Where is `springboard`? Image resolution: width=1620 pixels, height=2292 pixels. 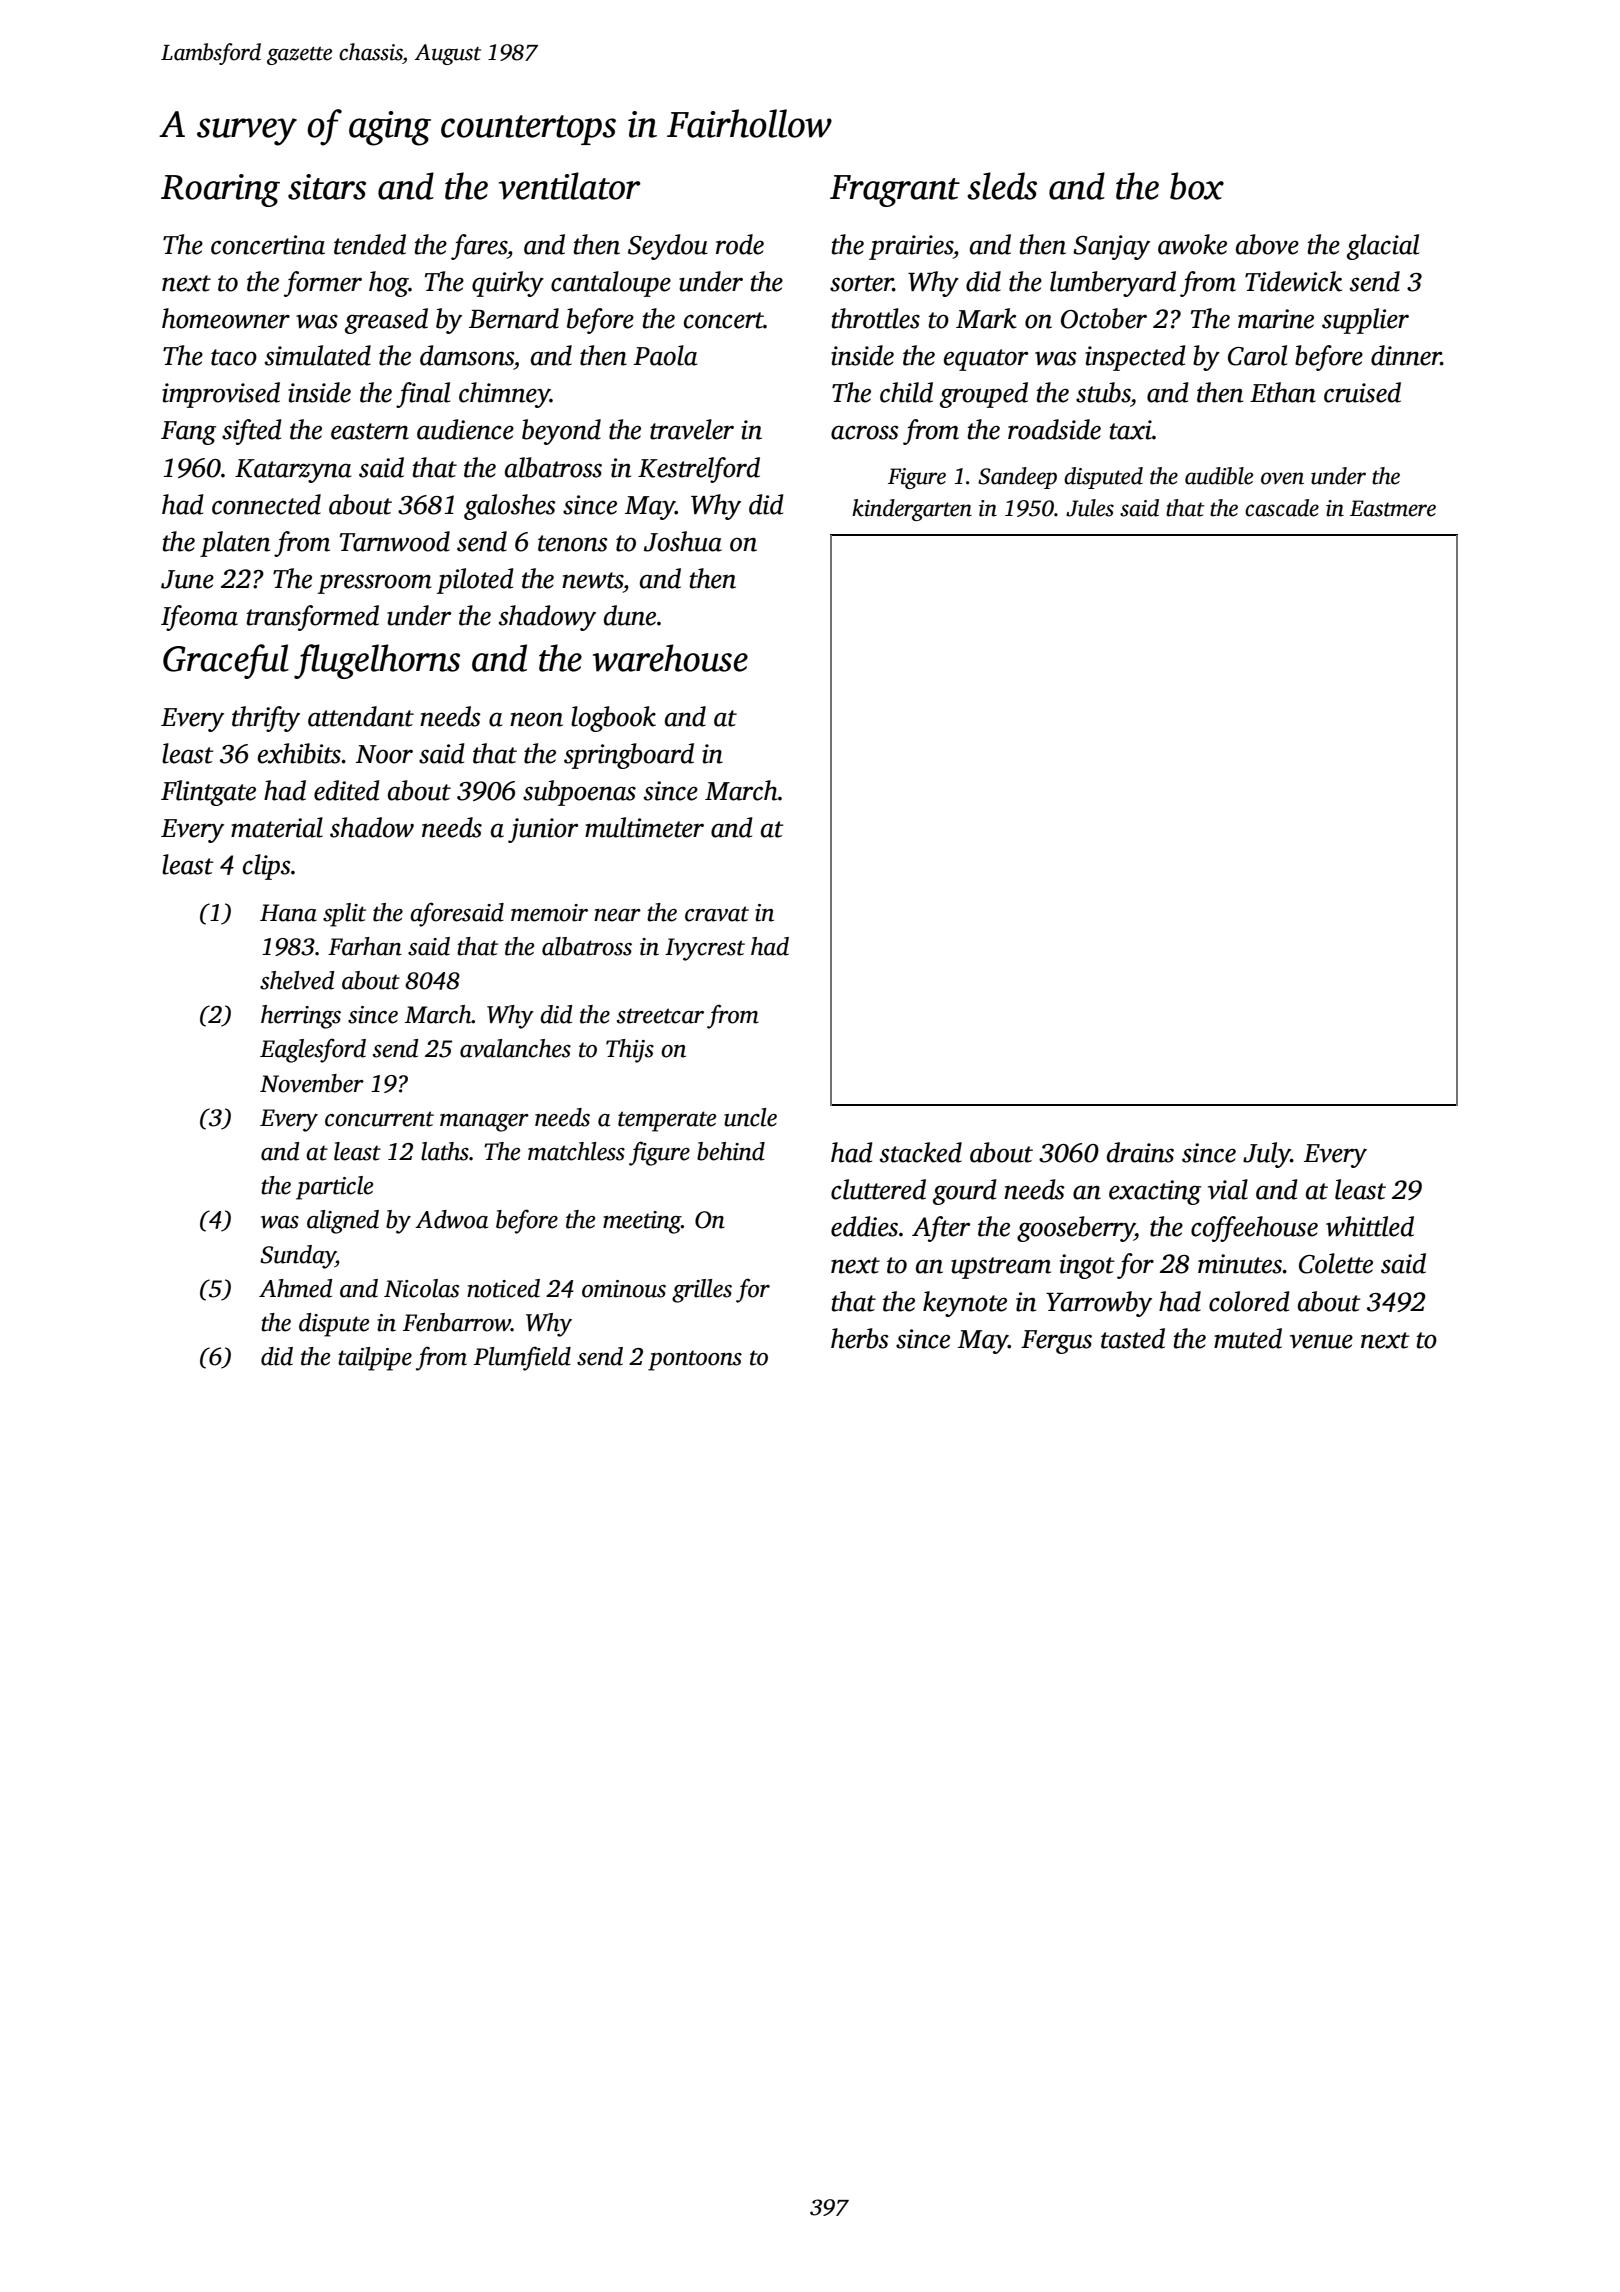 springboard is located at coordinates (629, 756).
